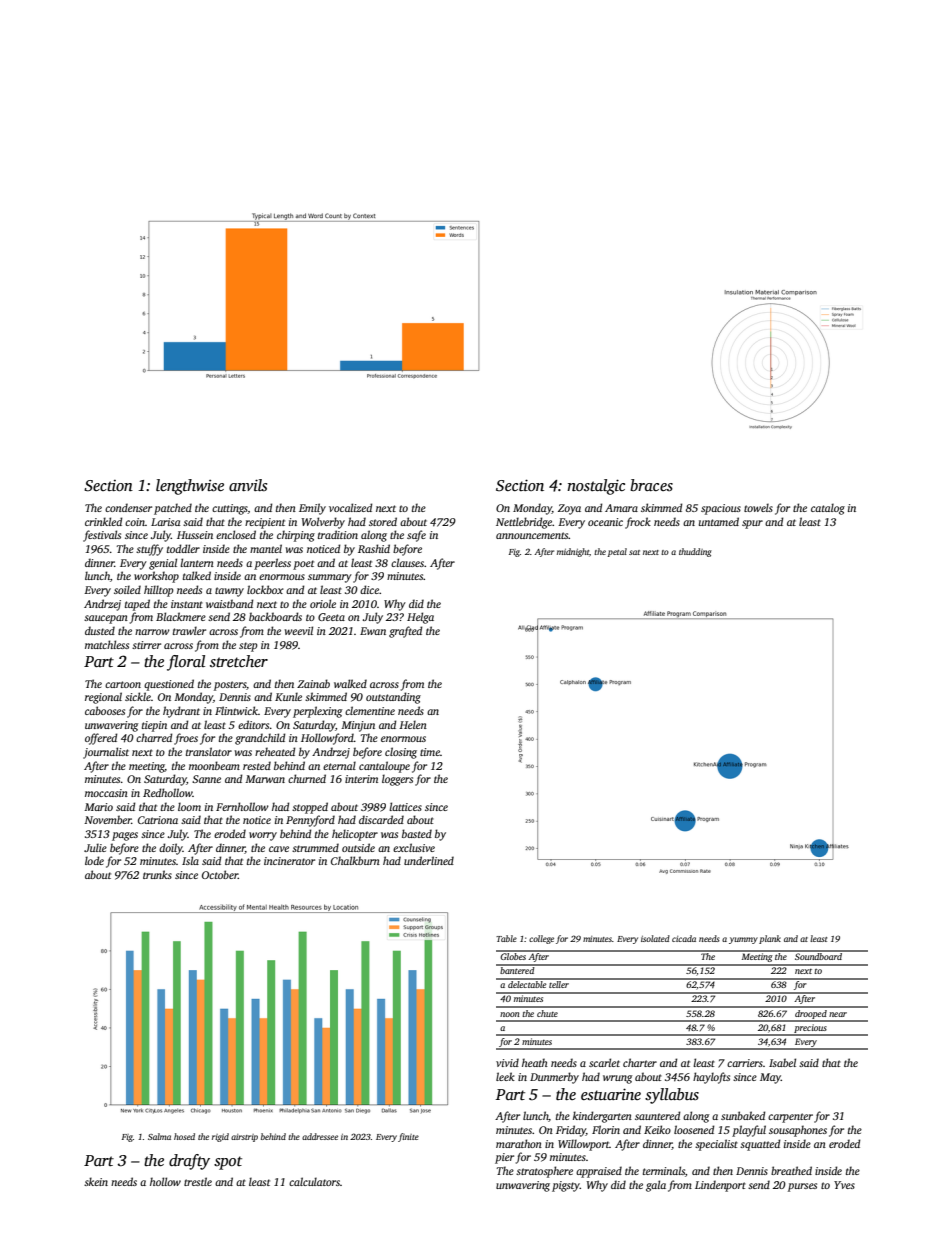 This screenshot has height=1233, width=952. I want to click on time, so click(430, 752).
